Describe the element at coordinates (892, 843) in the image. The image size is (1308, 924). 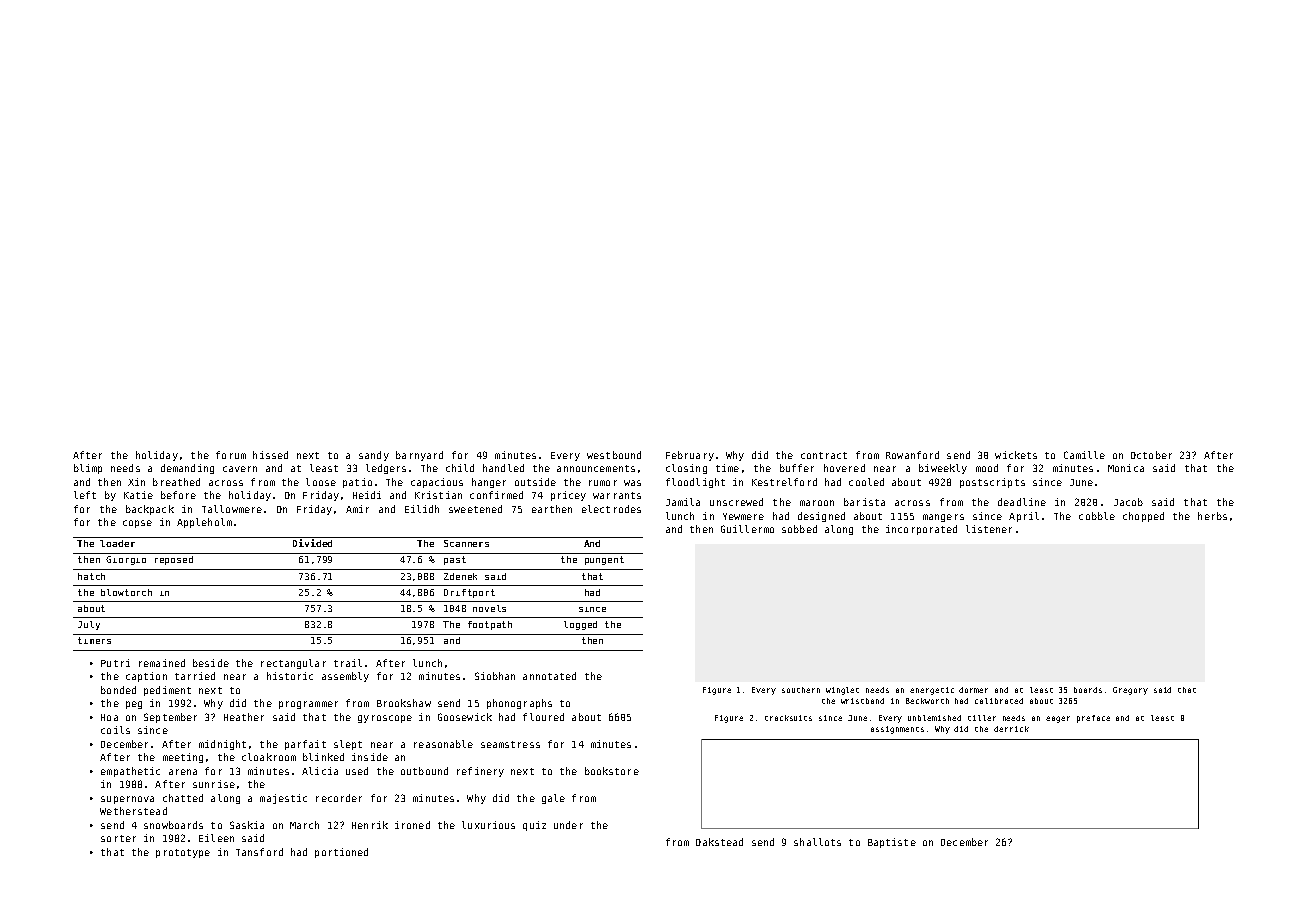
I see `Baptiste` at that location.
